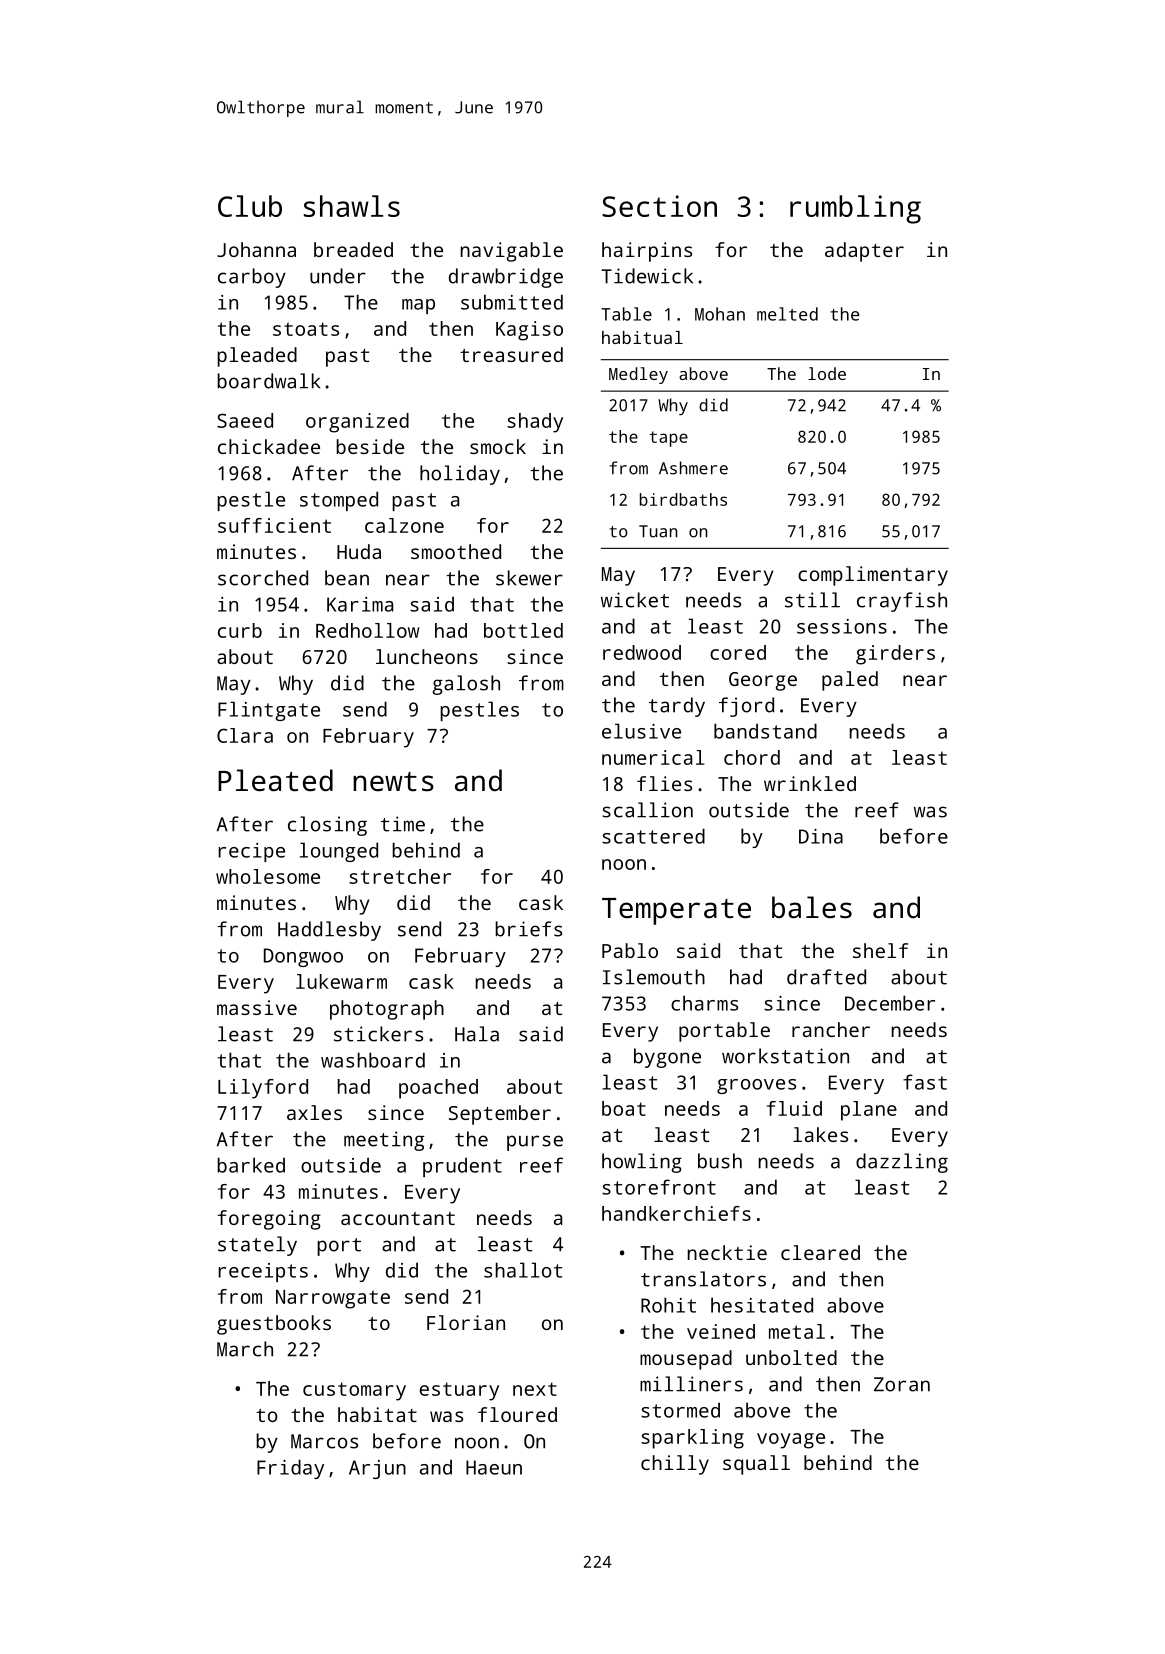 This screenshot has height=1654, width=1165. I want to click on washboard, so click(373, 1060).
